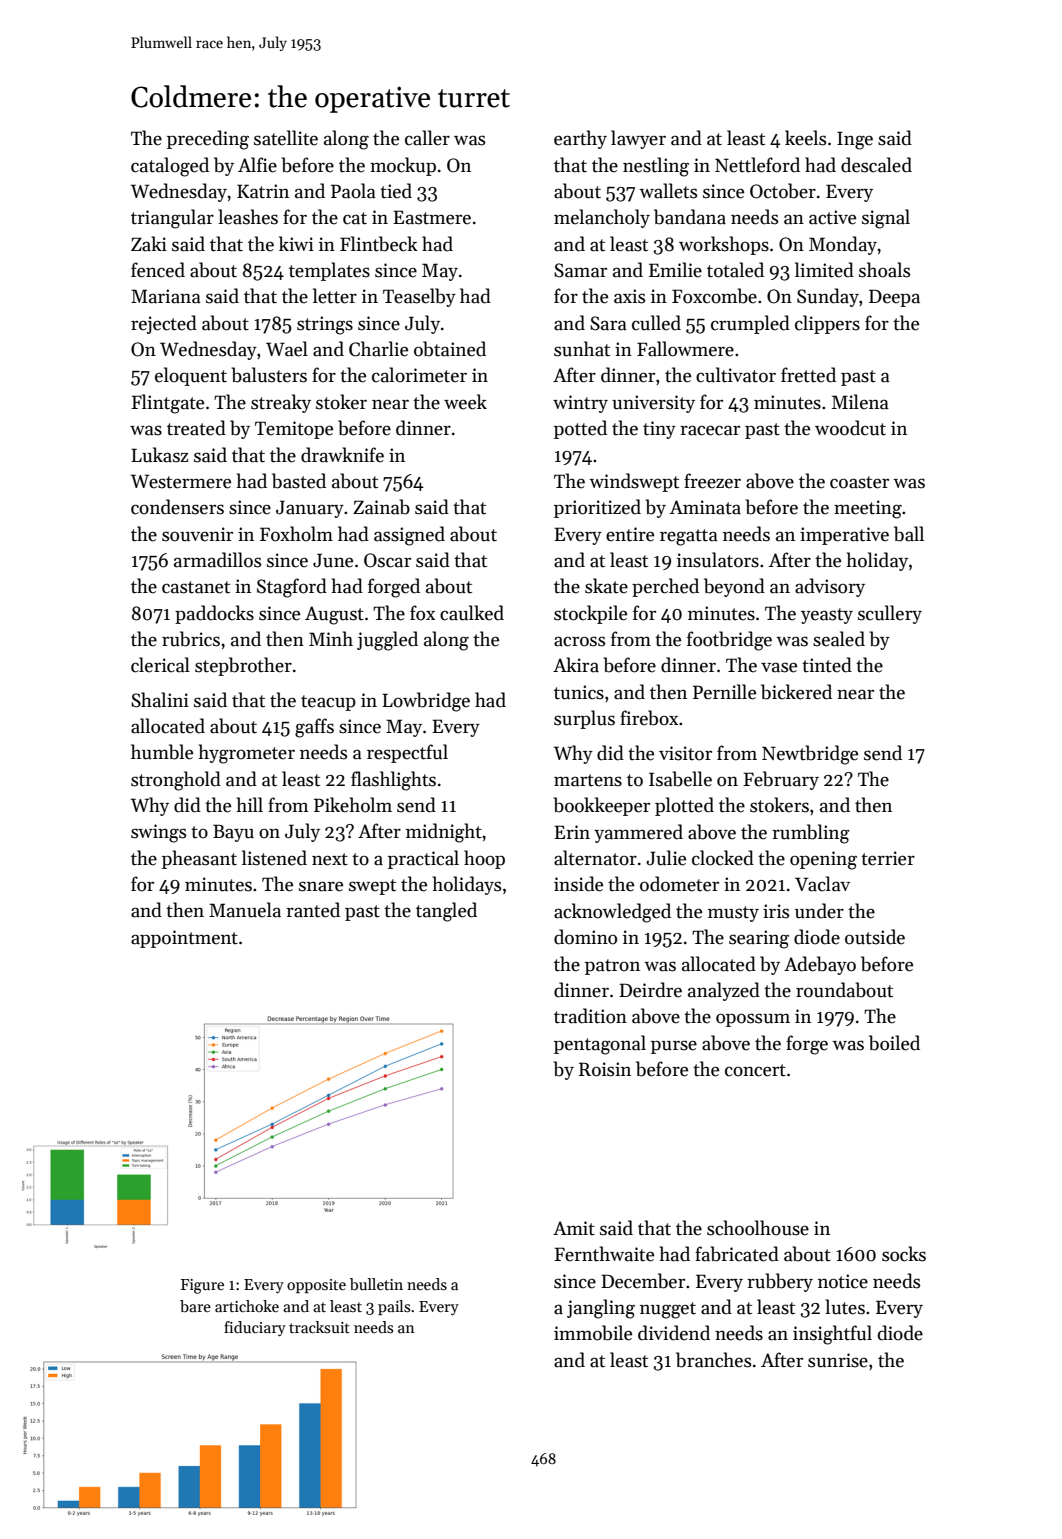 The height and width of the image is (1539, 1062). I want to click on perched, so click(665, 587).
